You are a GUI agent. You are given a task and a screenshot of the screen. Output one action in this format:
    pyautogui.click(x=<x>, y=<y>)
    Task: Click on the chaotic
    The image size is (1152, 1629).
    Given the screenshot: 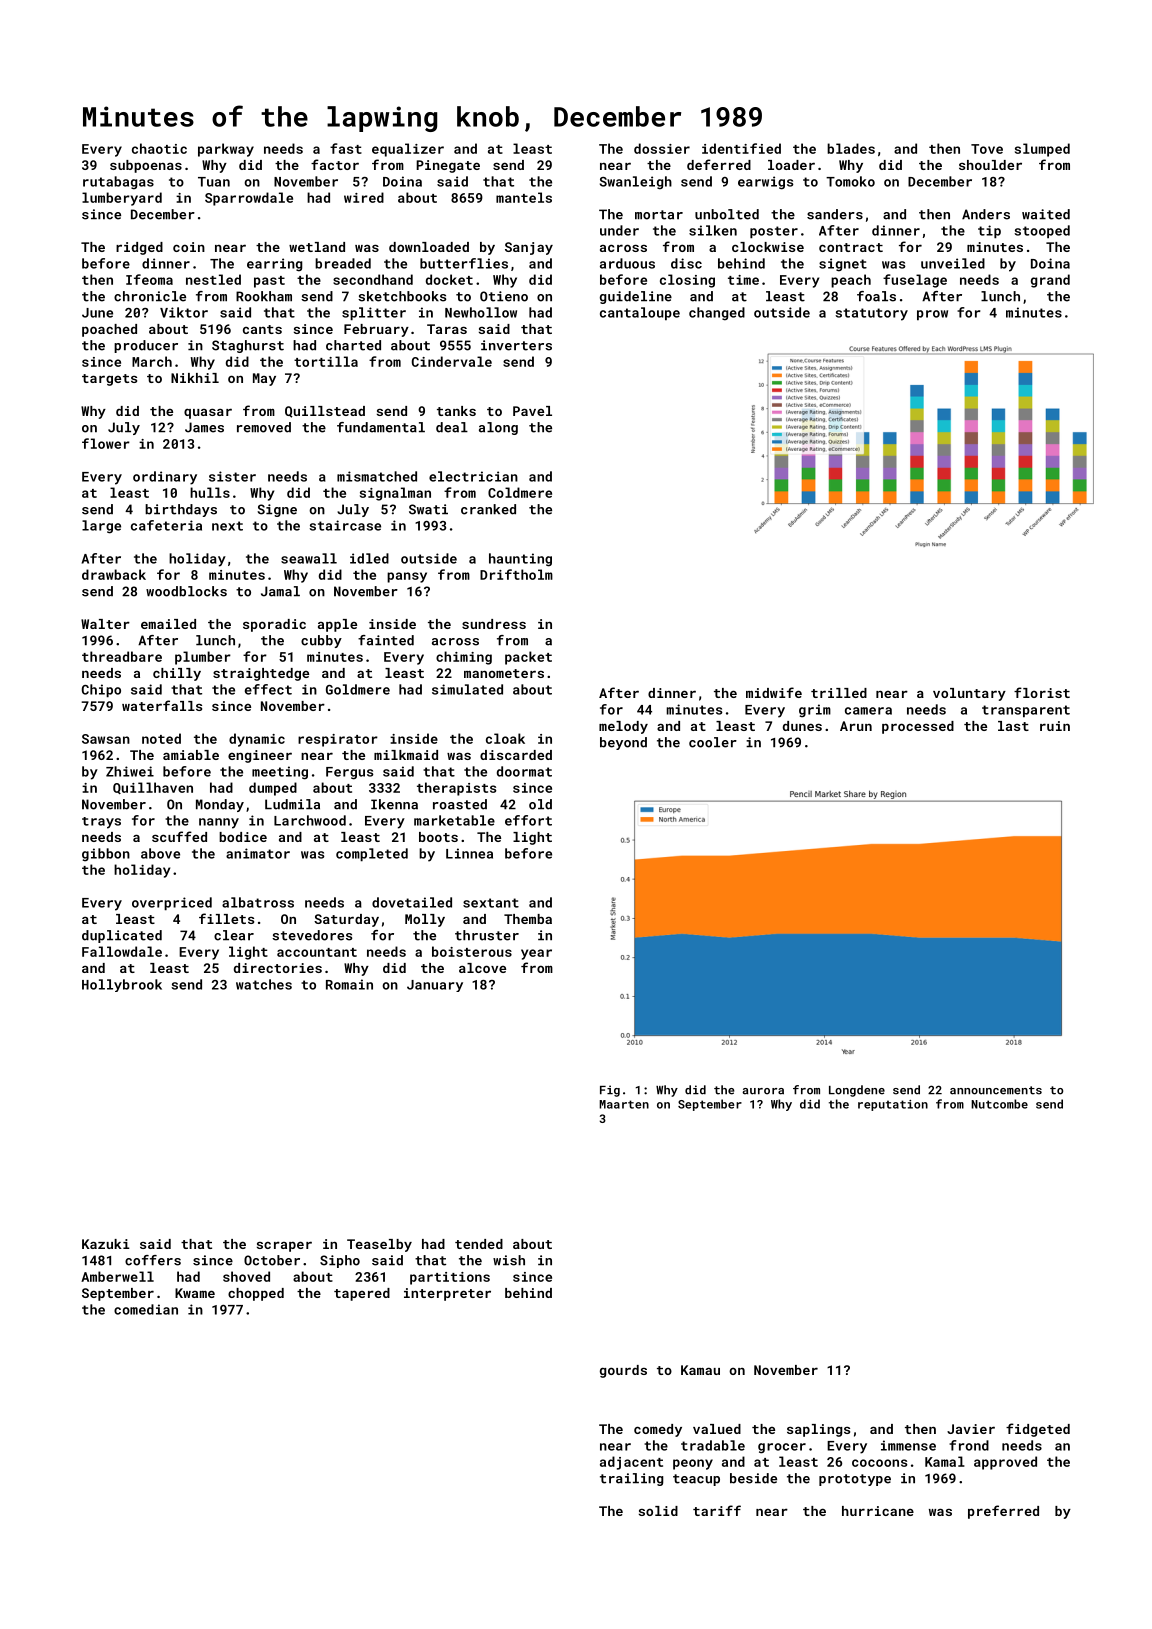 What is the action you would take?
    pyautogui.click(x=159, y=148)
